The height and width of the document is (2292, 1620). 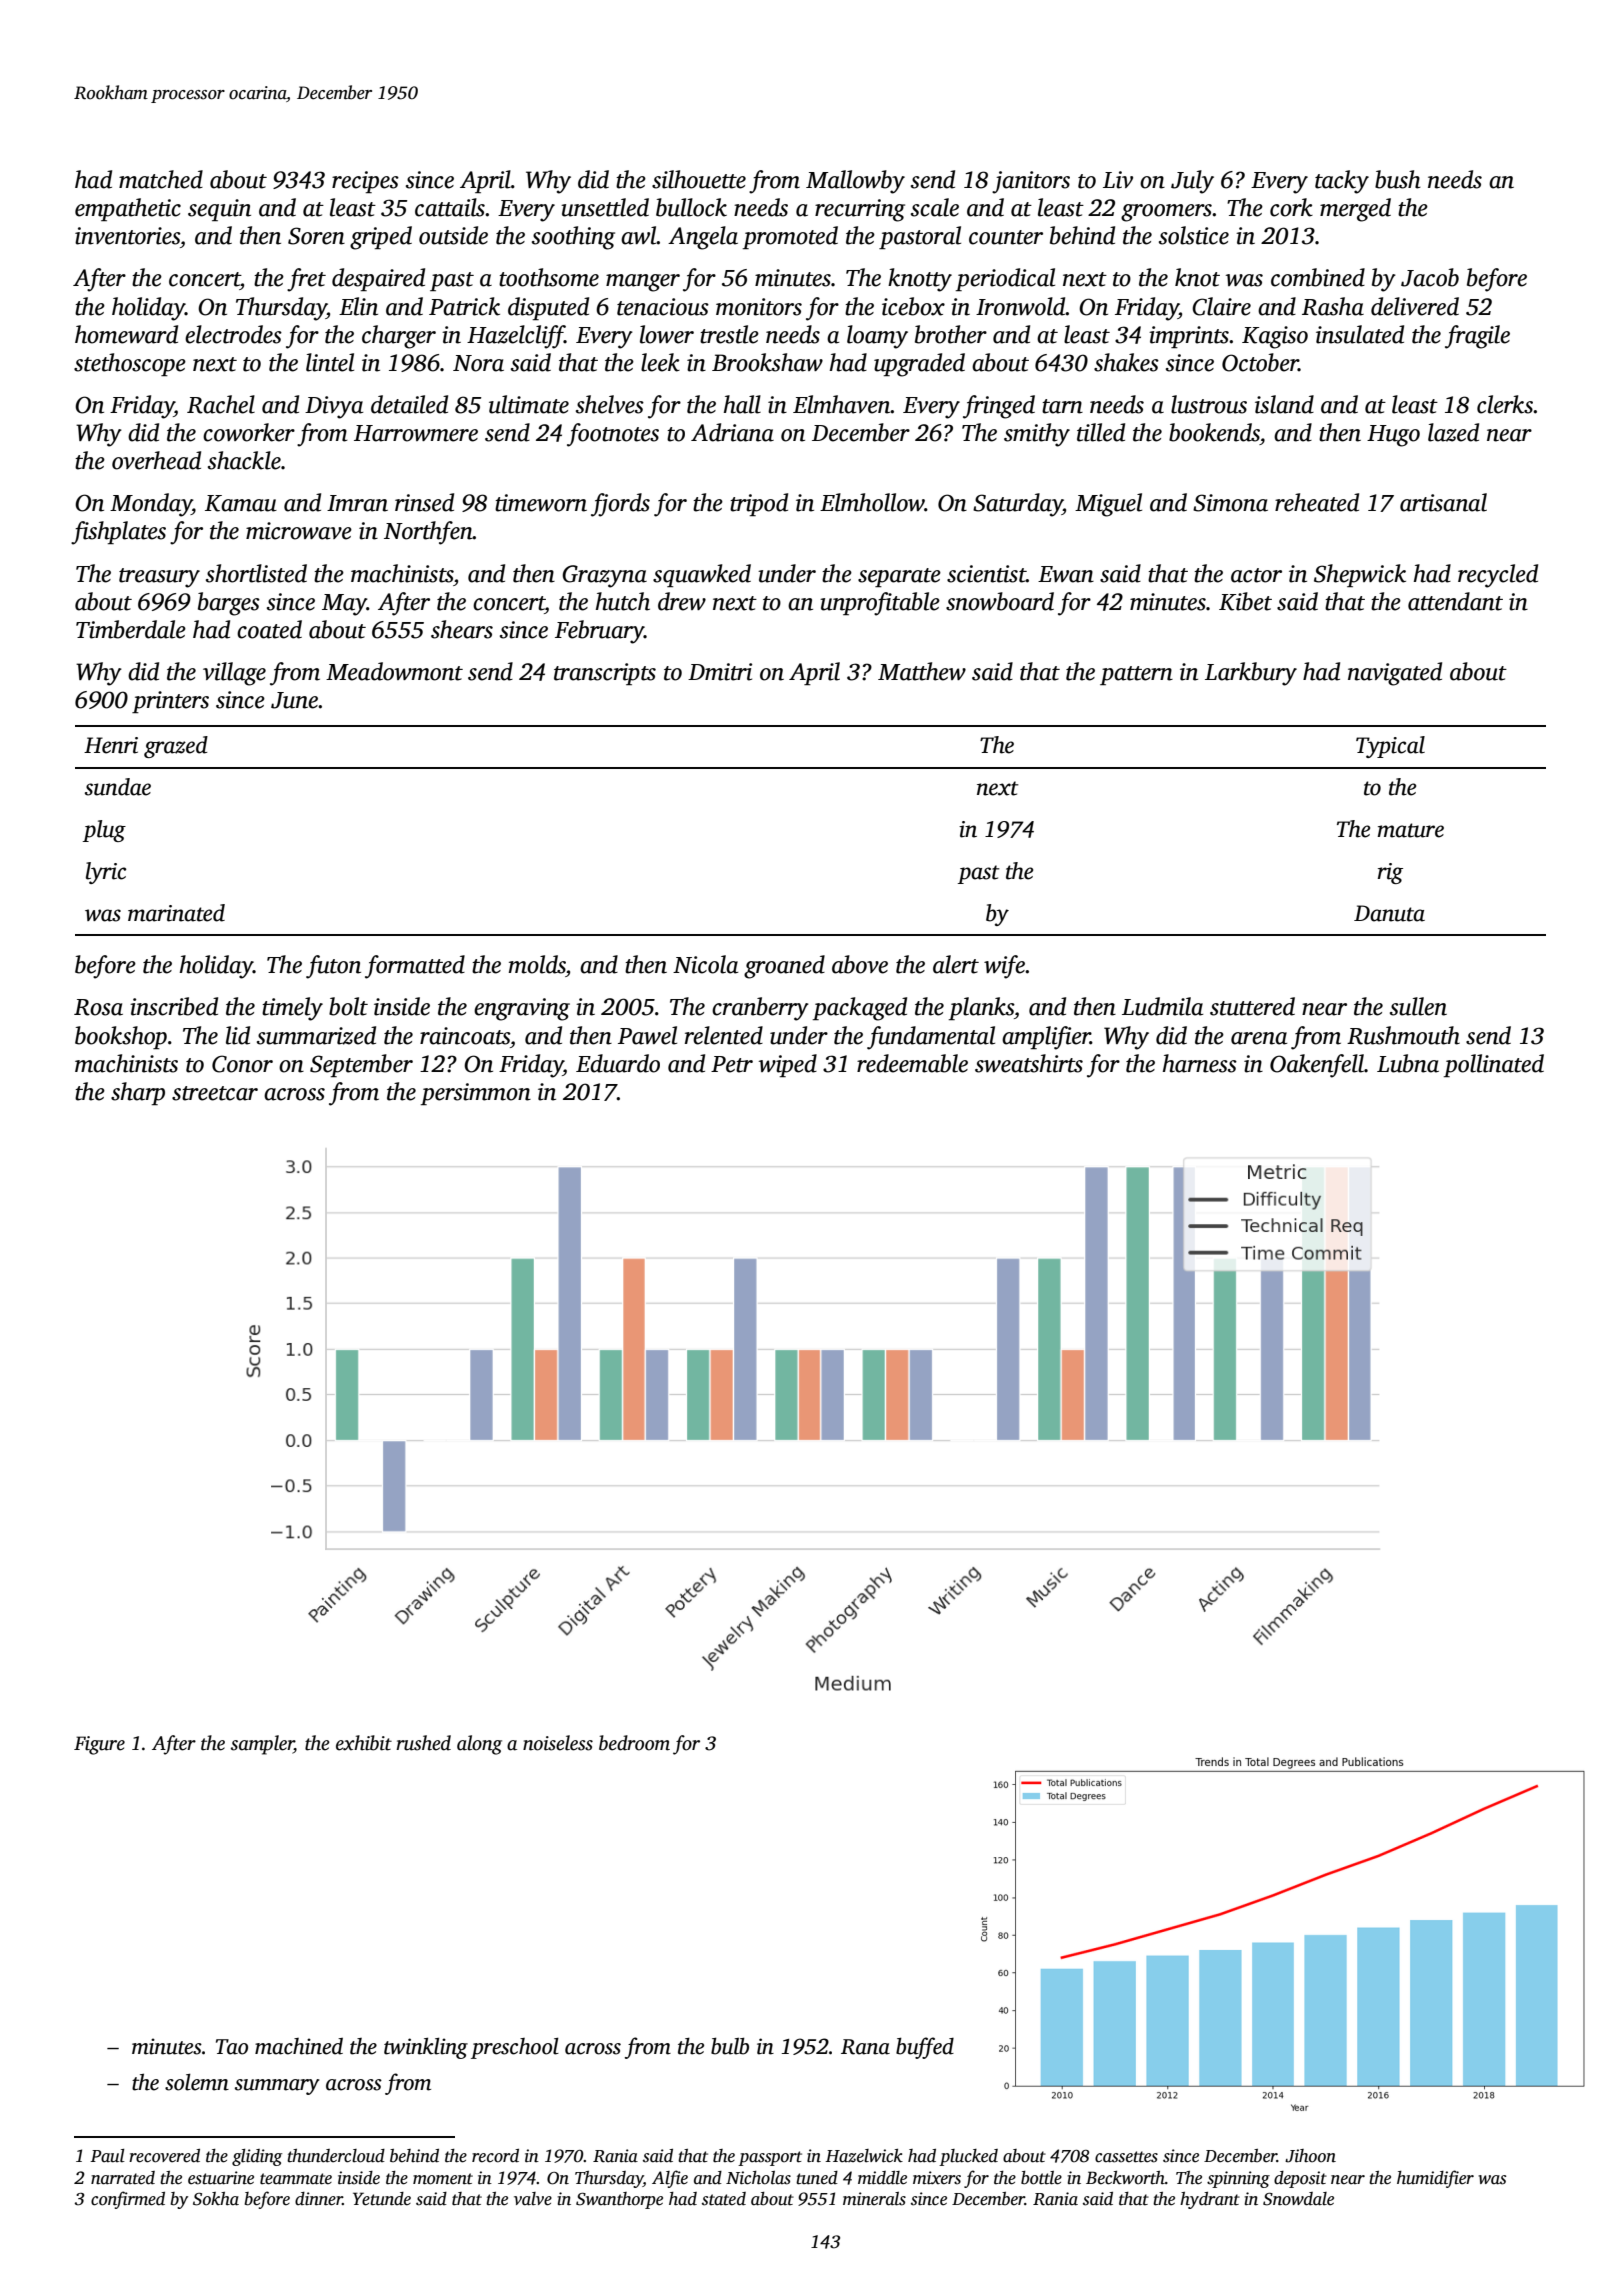 I want to click on village, so click(x=234, y=674).
